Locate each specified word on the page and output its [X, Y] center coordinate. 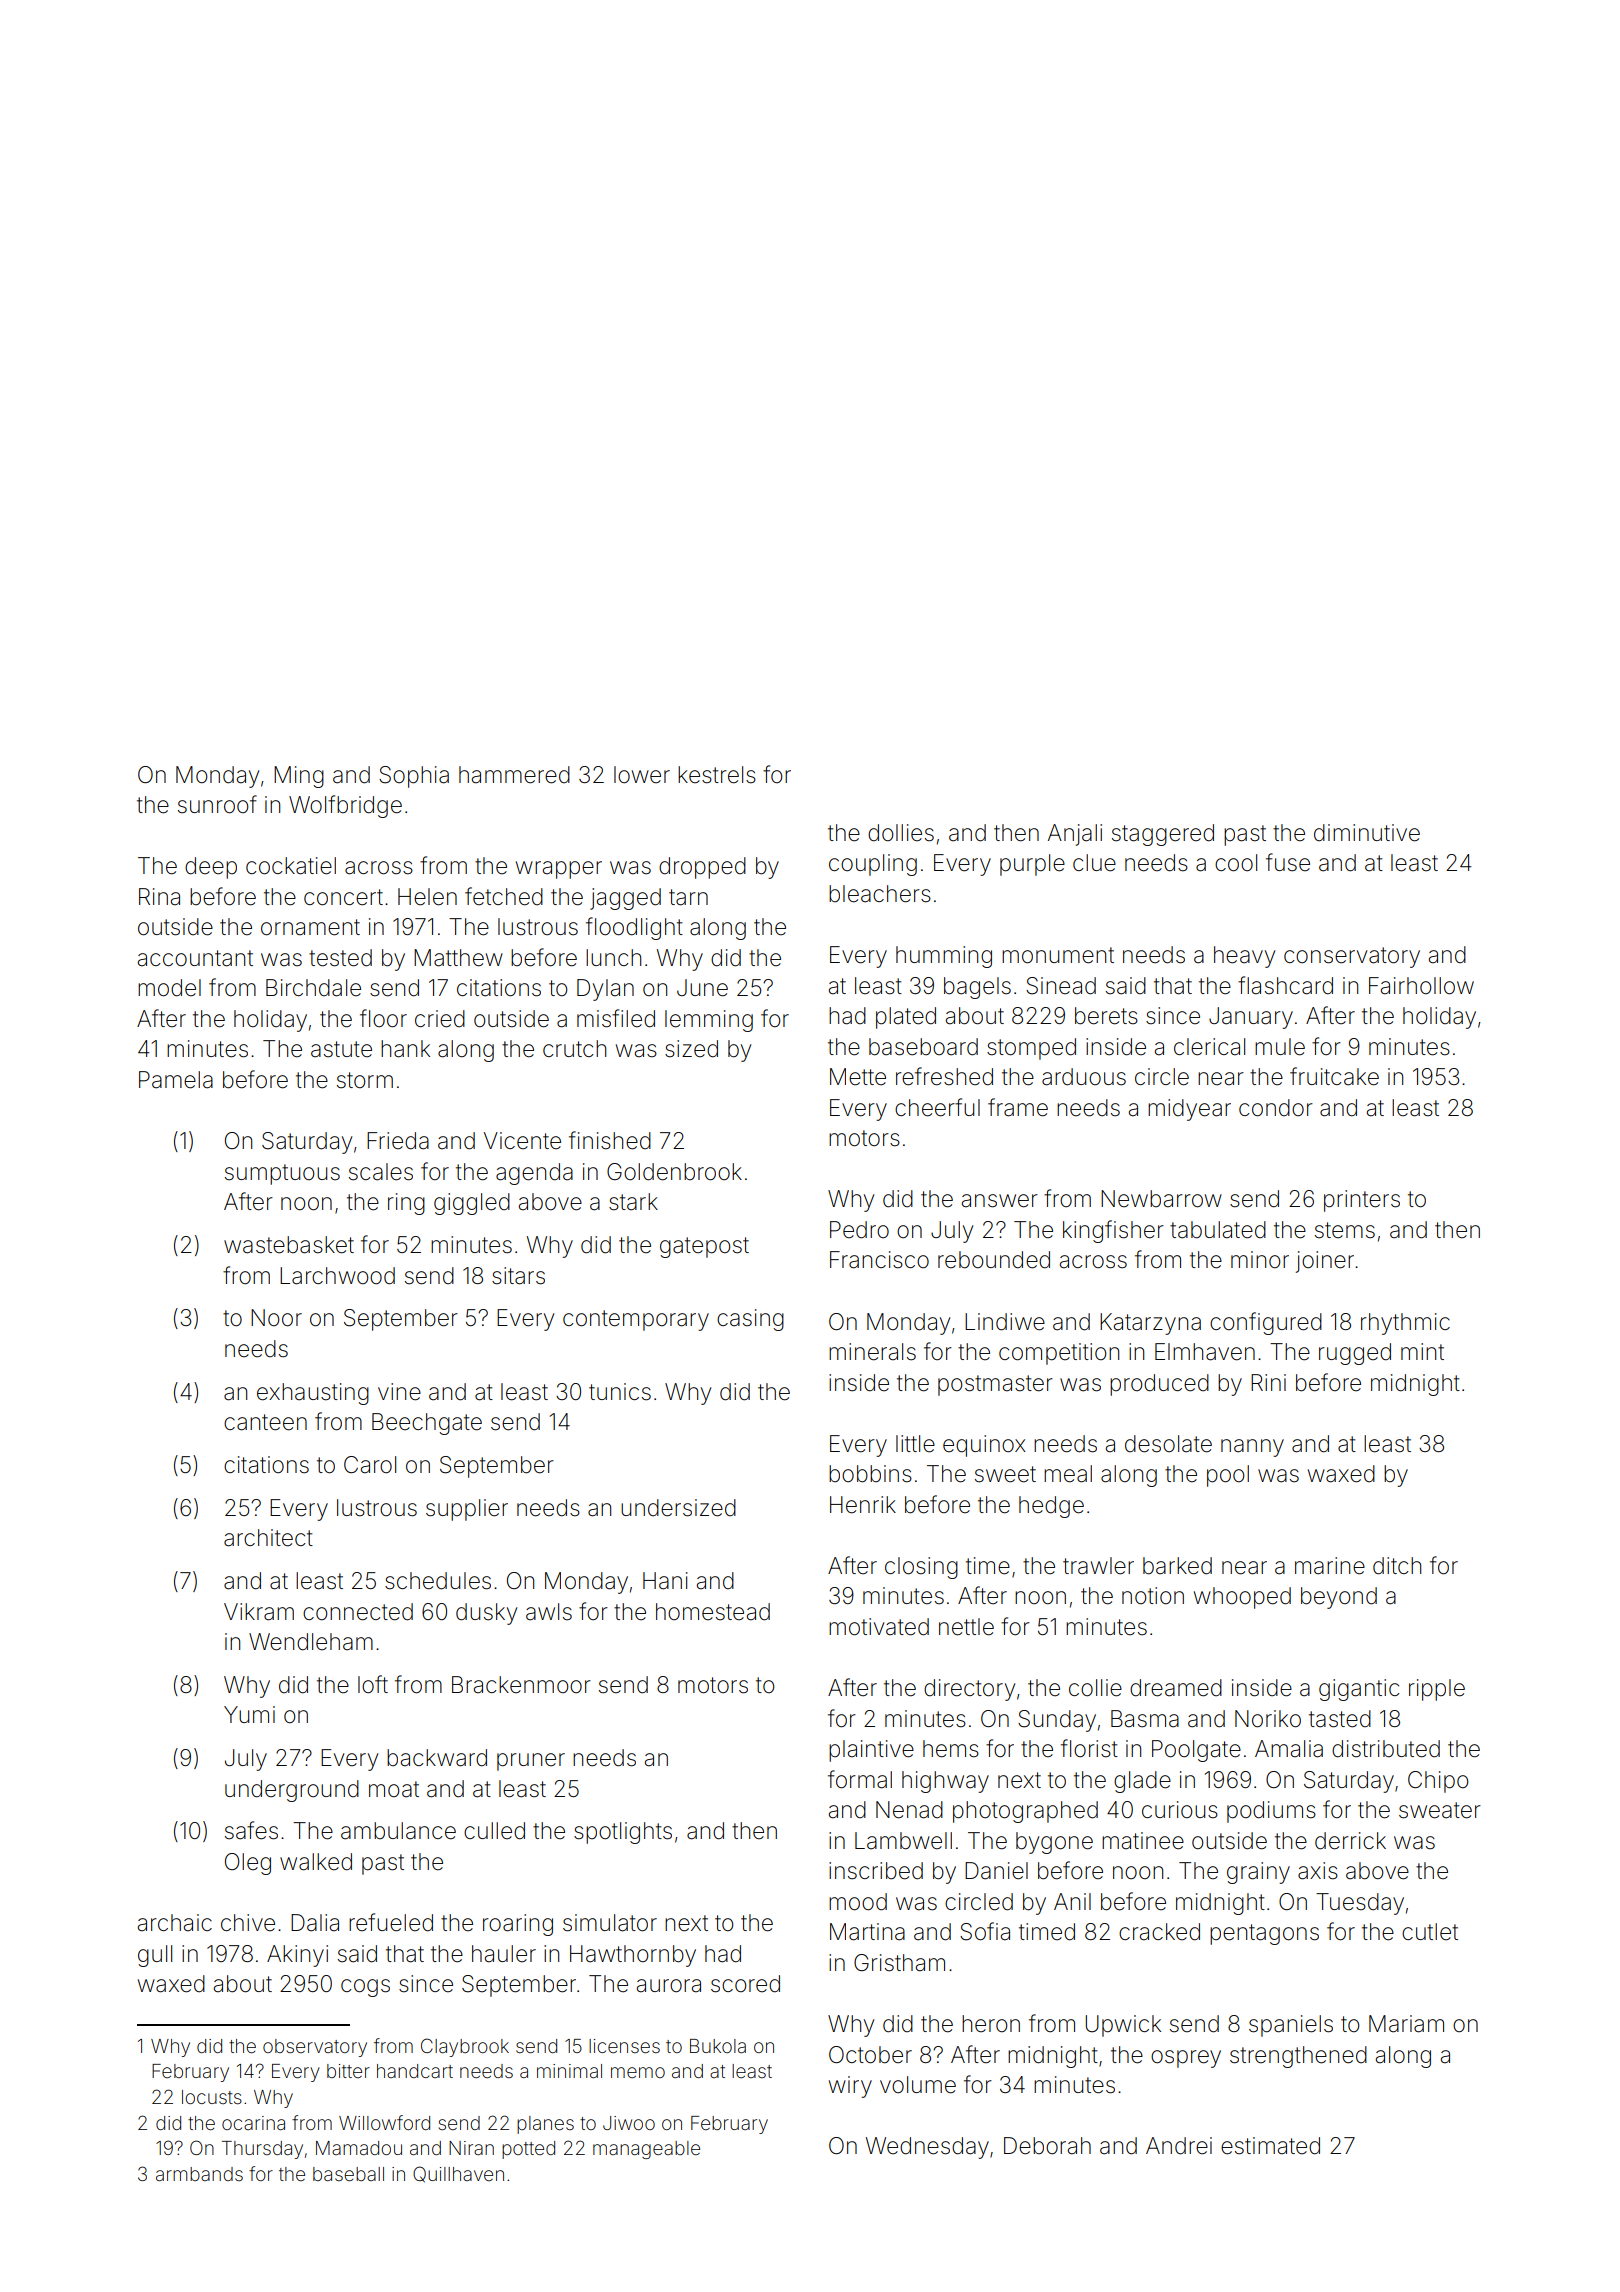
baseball [348, 2174]
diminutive [1367, 833]
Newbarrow [1161, 1199]
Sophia [414, 777]
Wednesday [927, 2148]
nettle [966, 1627]
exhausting [313, 1394]
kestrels [717, 775]
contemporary [636, 1320]
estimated [1270, 2146]
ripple [1437, 1690]
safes [251, 1830]
